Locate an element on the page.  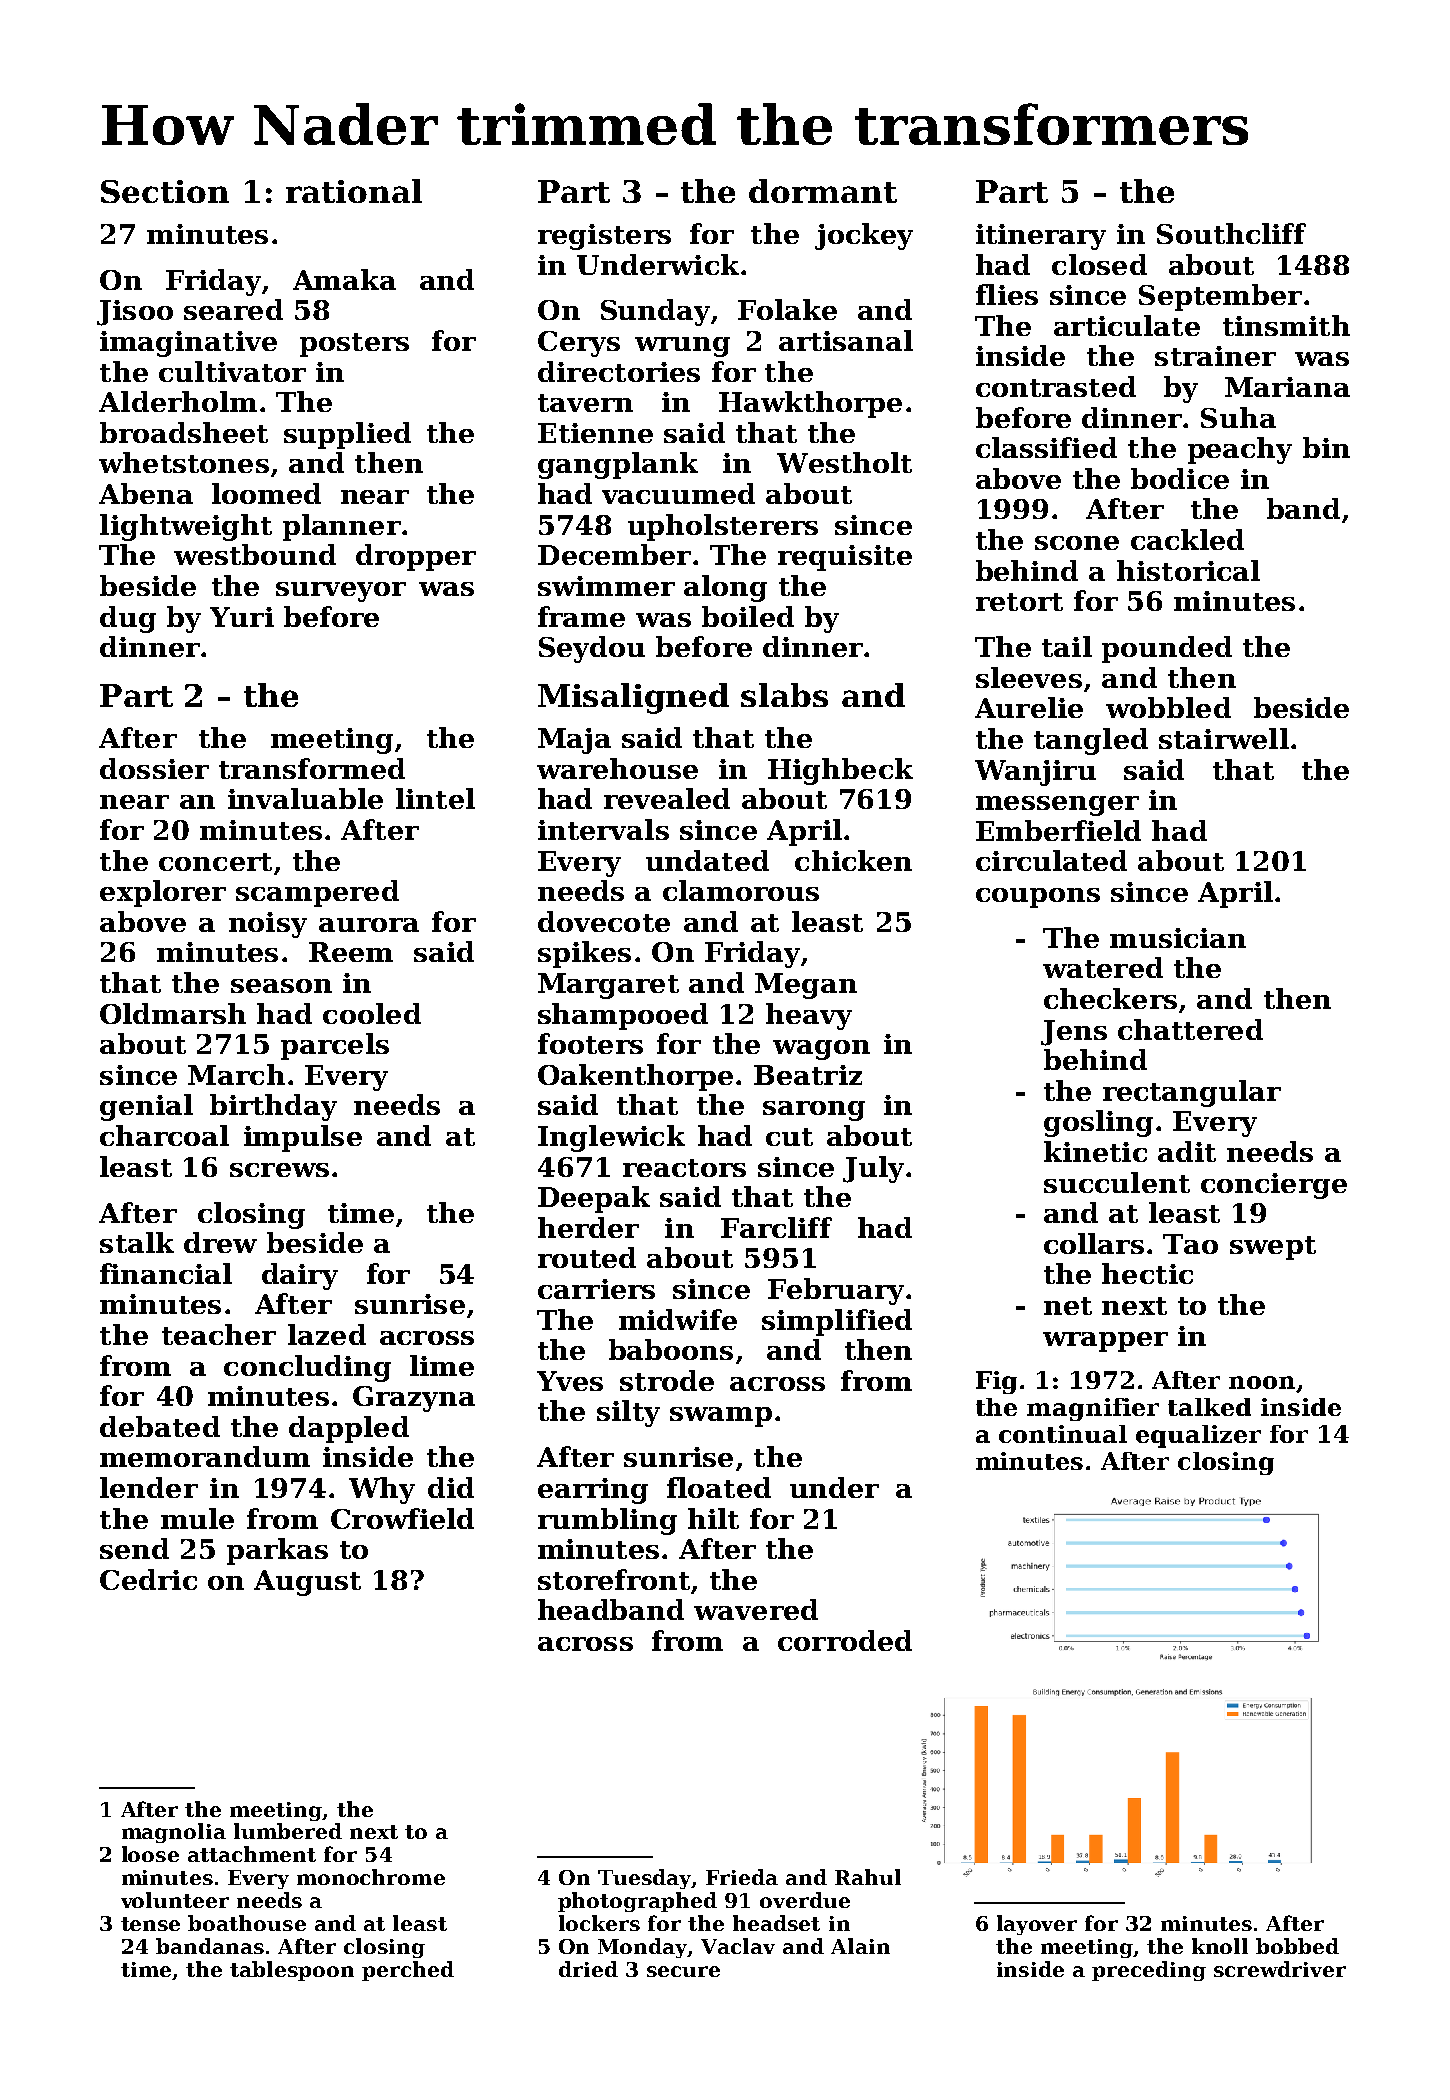
kinetic is located at coordinates (1095, 1151).
